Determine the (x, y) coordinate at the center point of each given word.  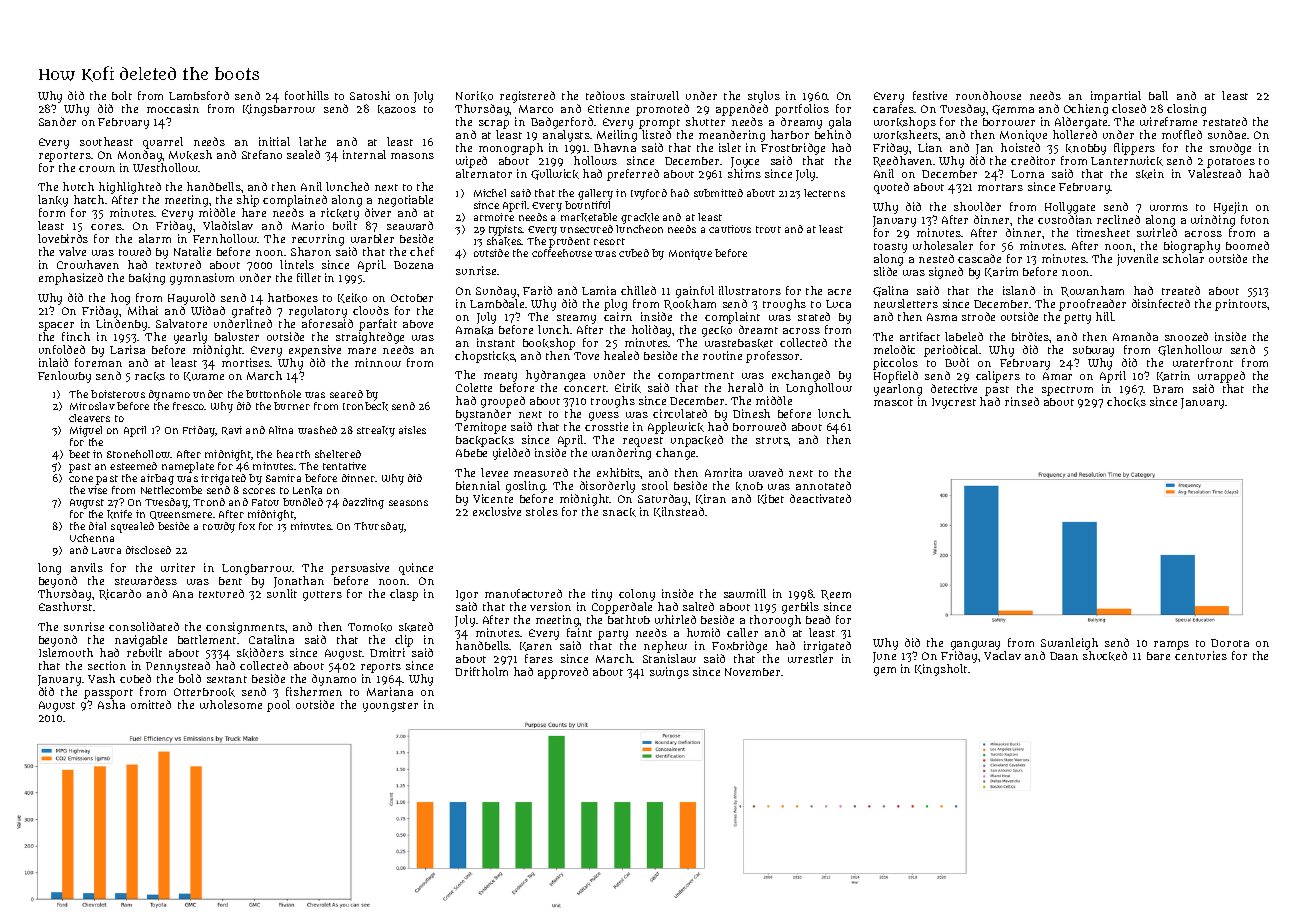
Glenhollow (1190, 350)
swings (669, 673)
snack (619, 512)
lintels (297, 264)
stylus (764, 97)
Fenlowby (64, 377)
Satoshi (370, 95)
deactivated (820, 498)
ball (1158, 95)
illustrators (750, 290)
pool (278, 706)
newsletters (906, 303)
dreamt (758, 329)
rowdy (219, 527)
